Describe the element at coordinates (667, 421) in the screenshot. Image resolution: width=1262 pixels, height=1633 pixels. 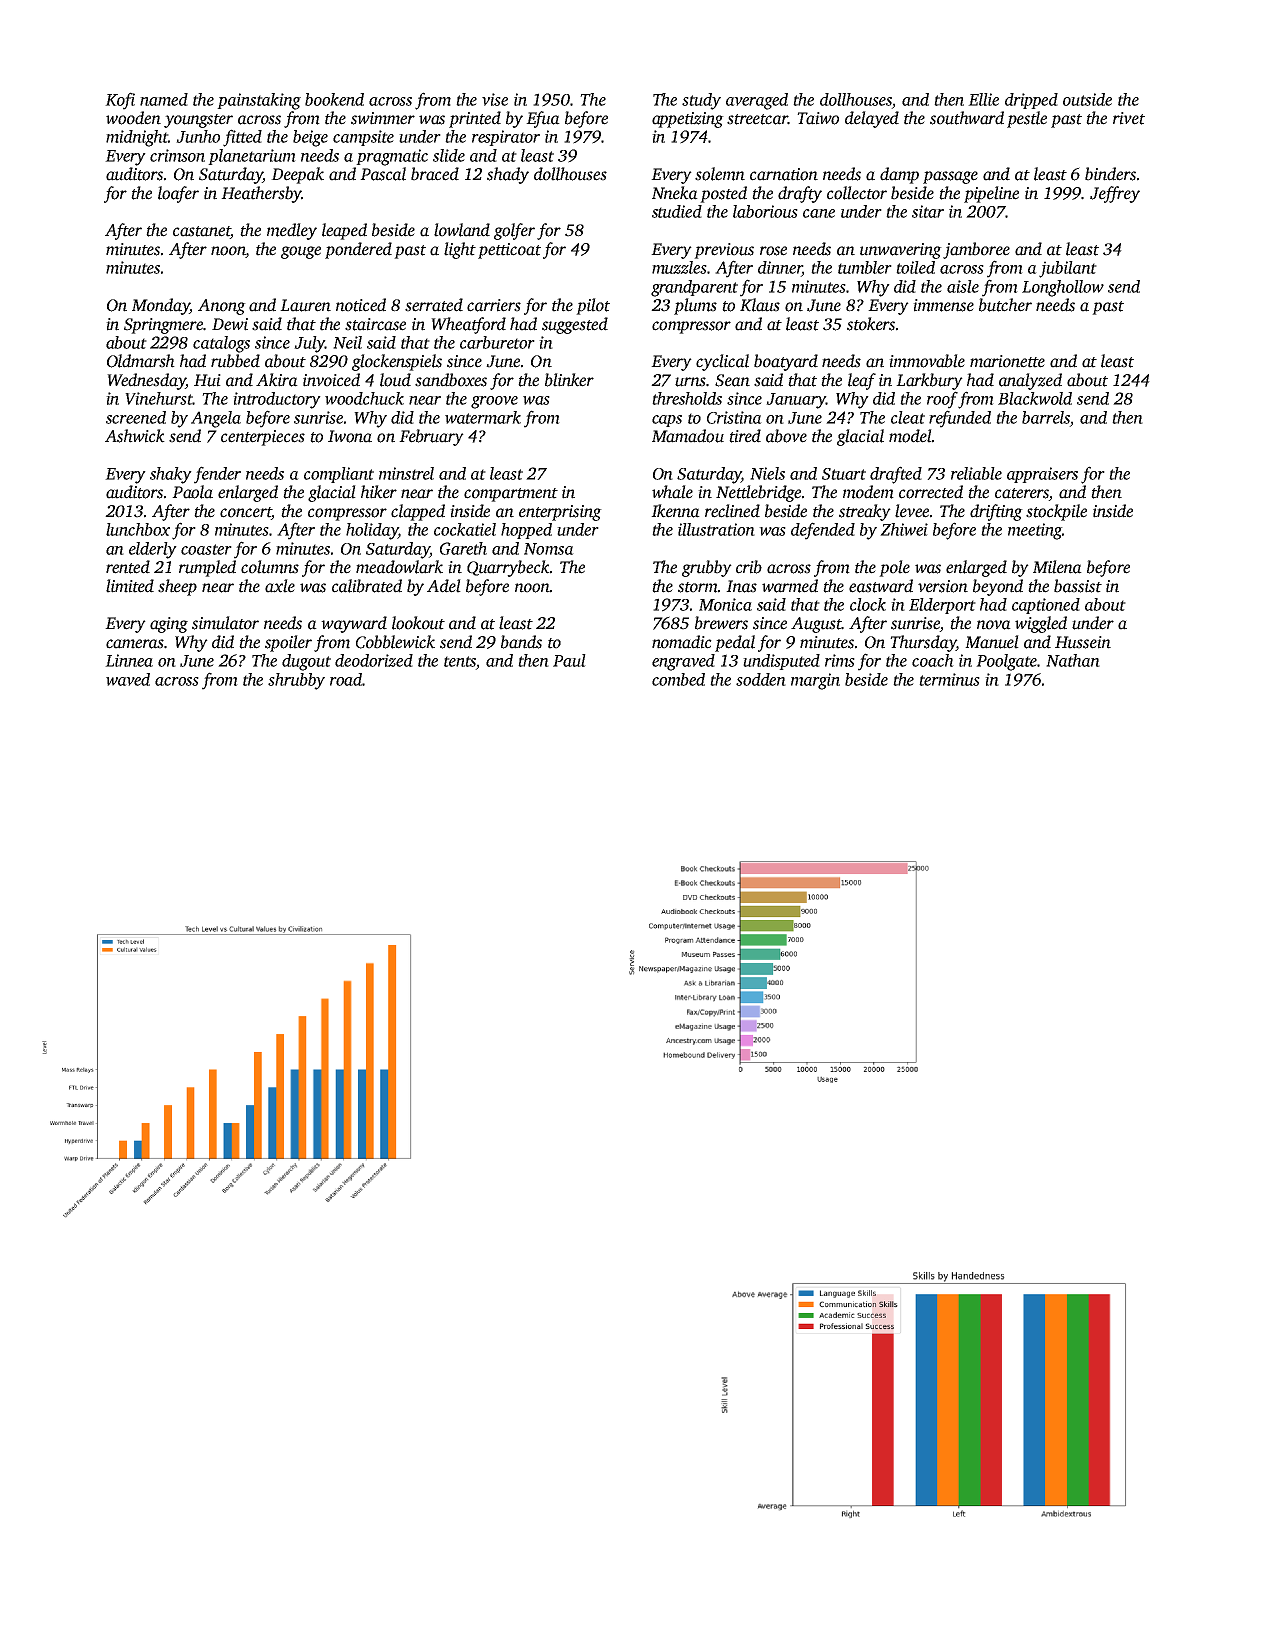
I see `caps` at that location.
